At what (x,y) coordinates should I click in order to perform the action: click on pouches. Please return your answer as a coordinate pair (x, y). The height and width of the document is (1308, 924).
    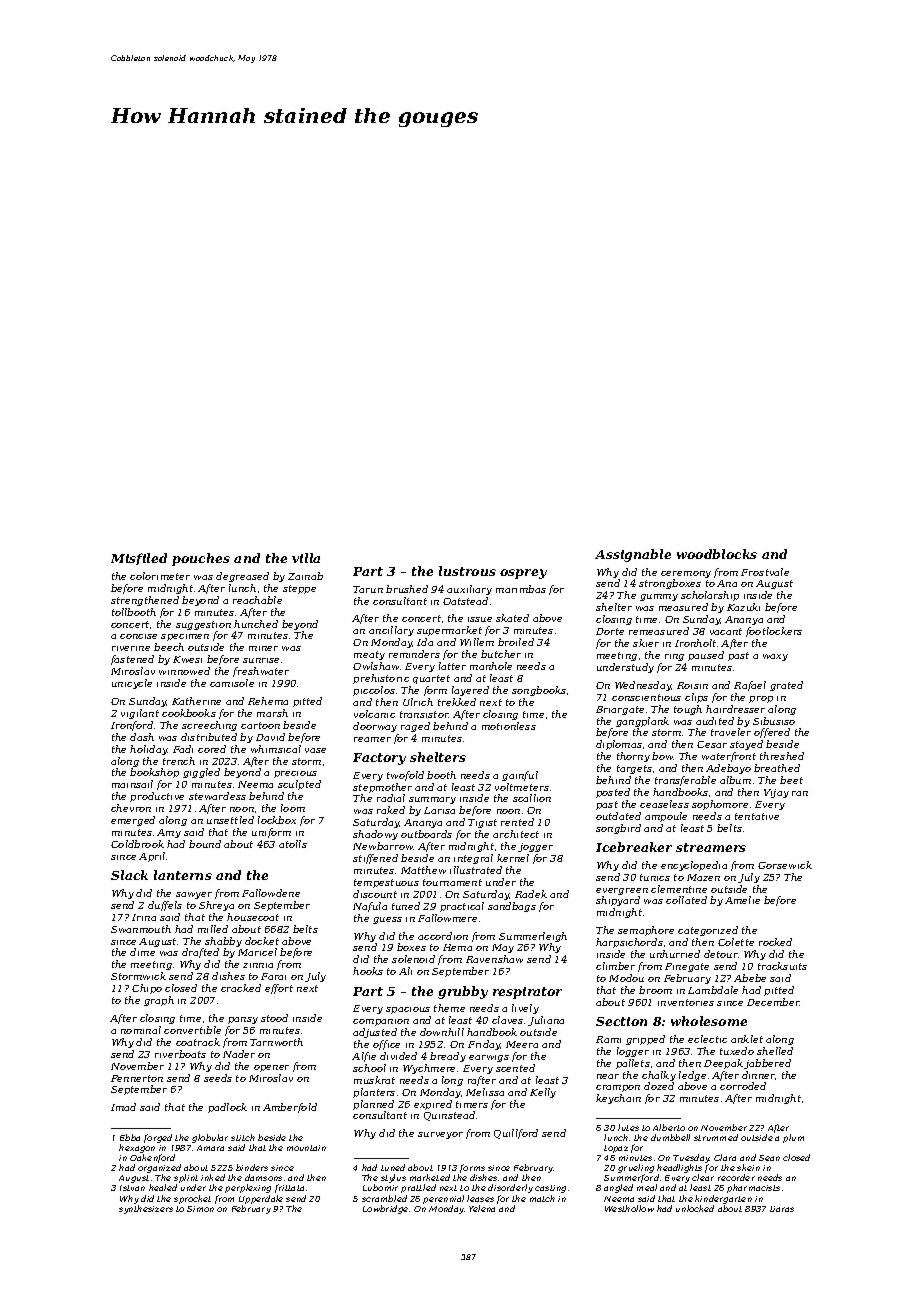
    Looking at the image, I should click on (201, 559).
